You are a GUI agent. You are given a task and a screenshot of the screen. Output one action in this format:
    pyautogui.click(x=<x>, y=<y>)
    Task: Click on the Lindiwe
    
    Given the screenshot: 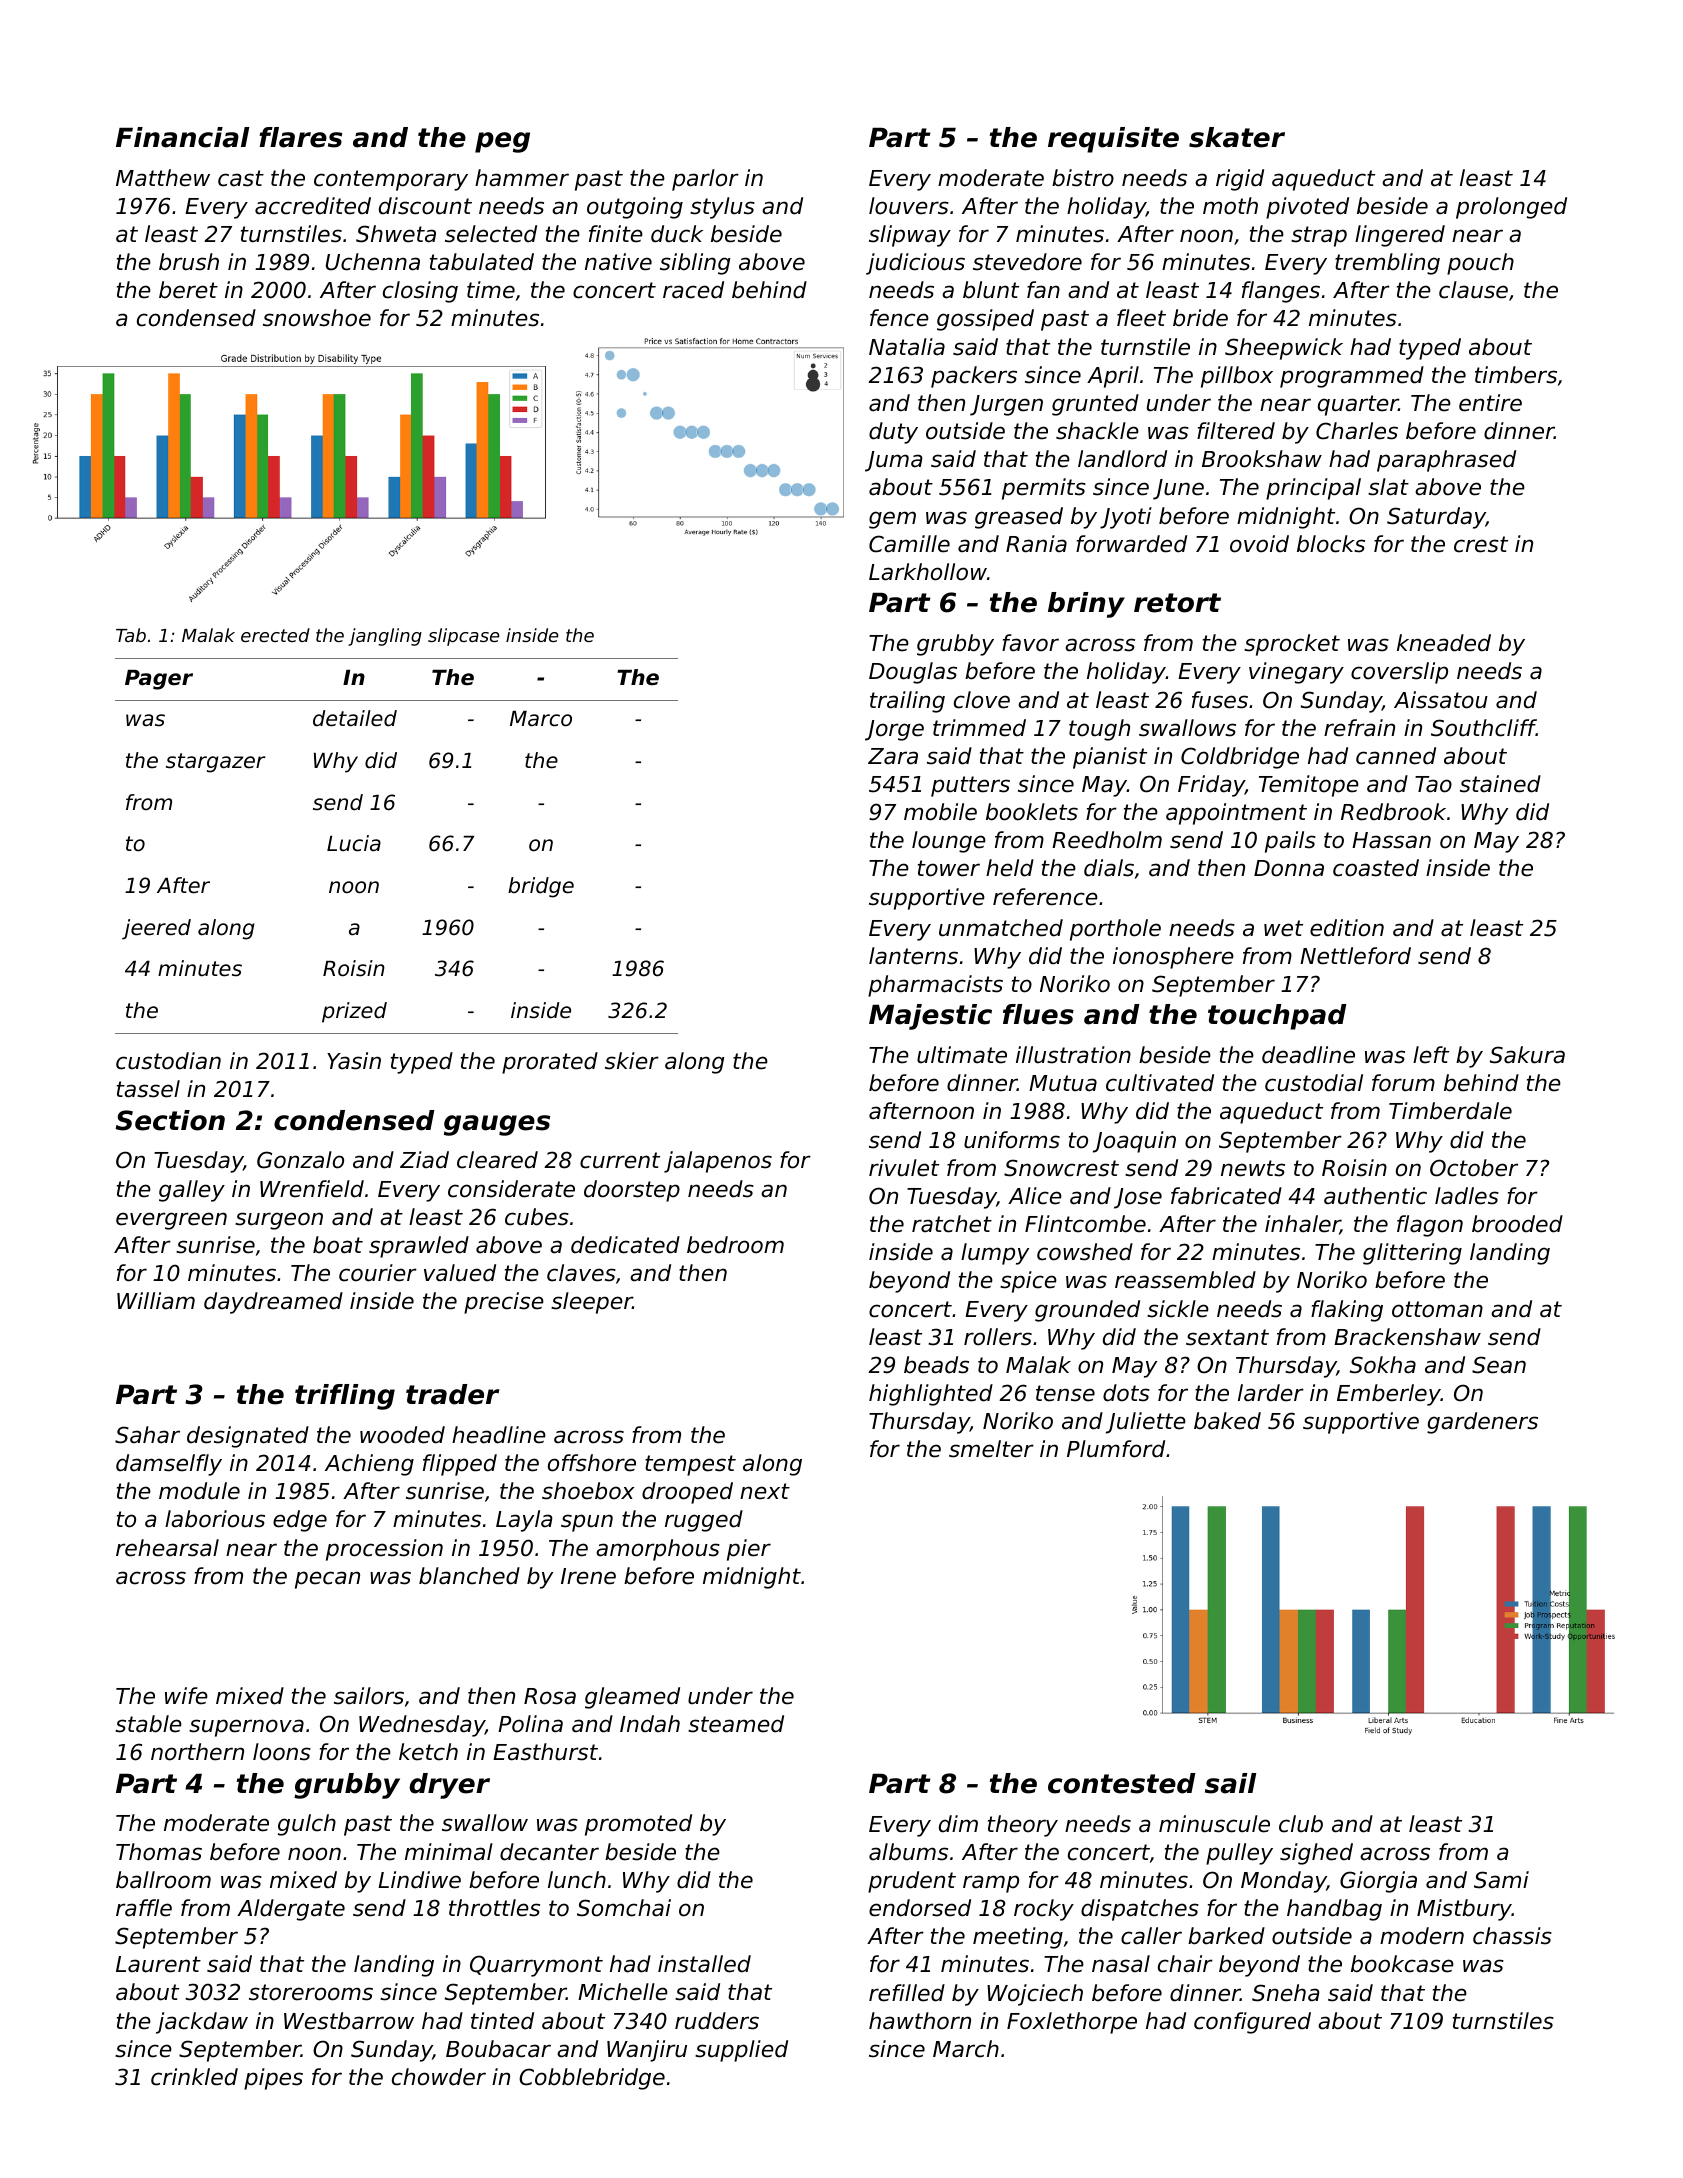 What is the action you would take?
    pyautogui.click(x=419, y=1880)
